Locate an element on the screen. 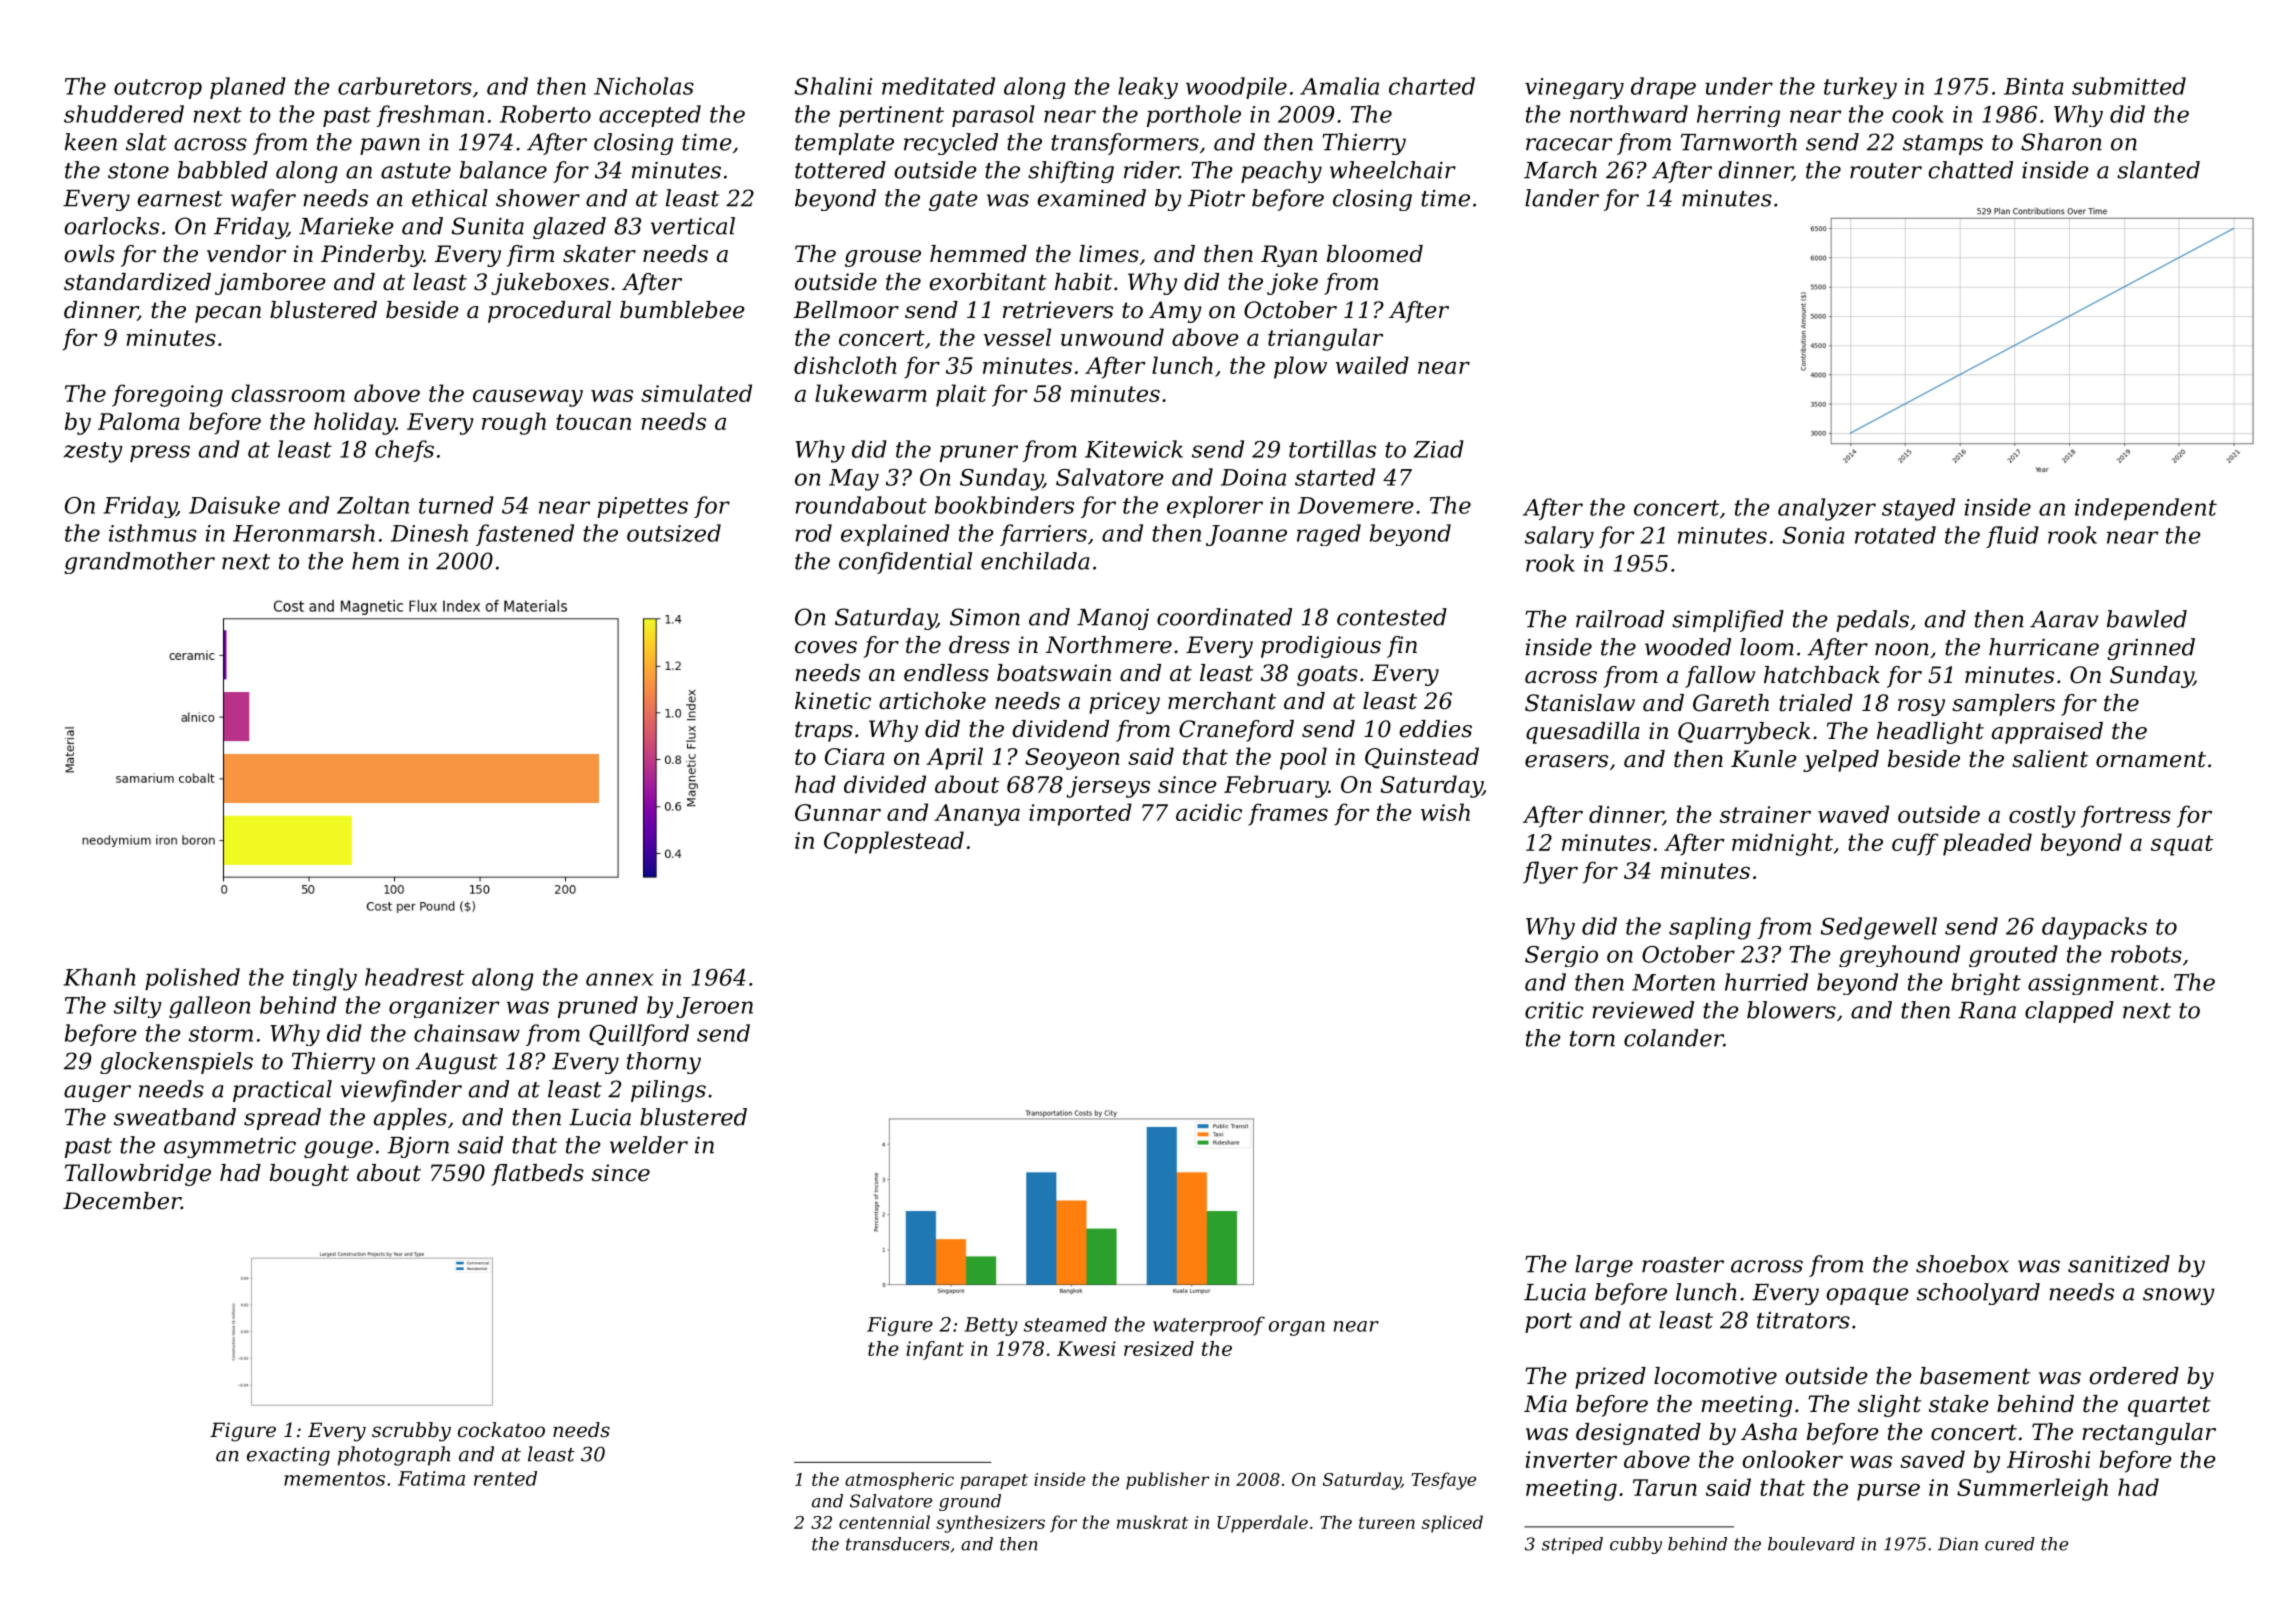  carburetors is located at coordinates (405, 86).
